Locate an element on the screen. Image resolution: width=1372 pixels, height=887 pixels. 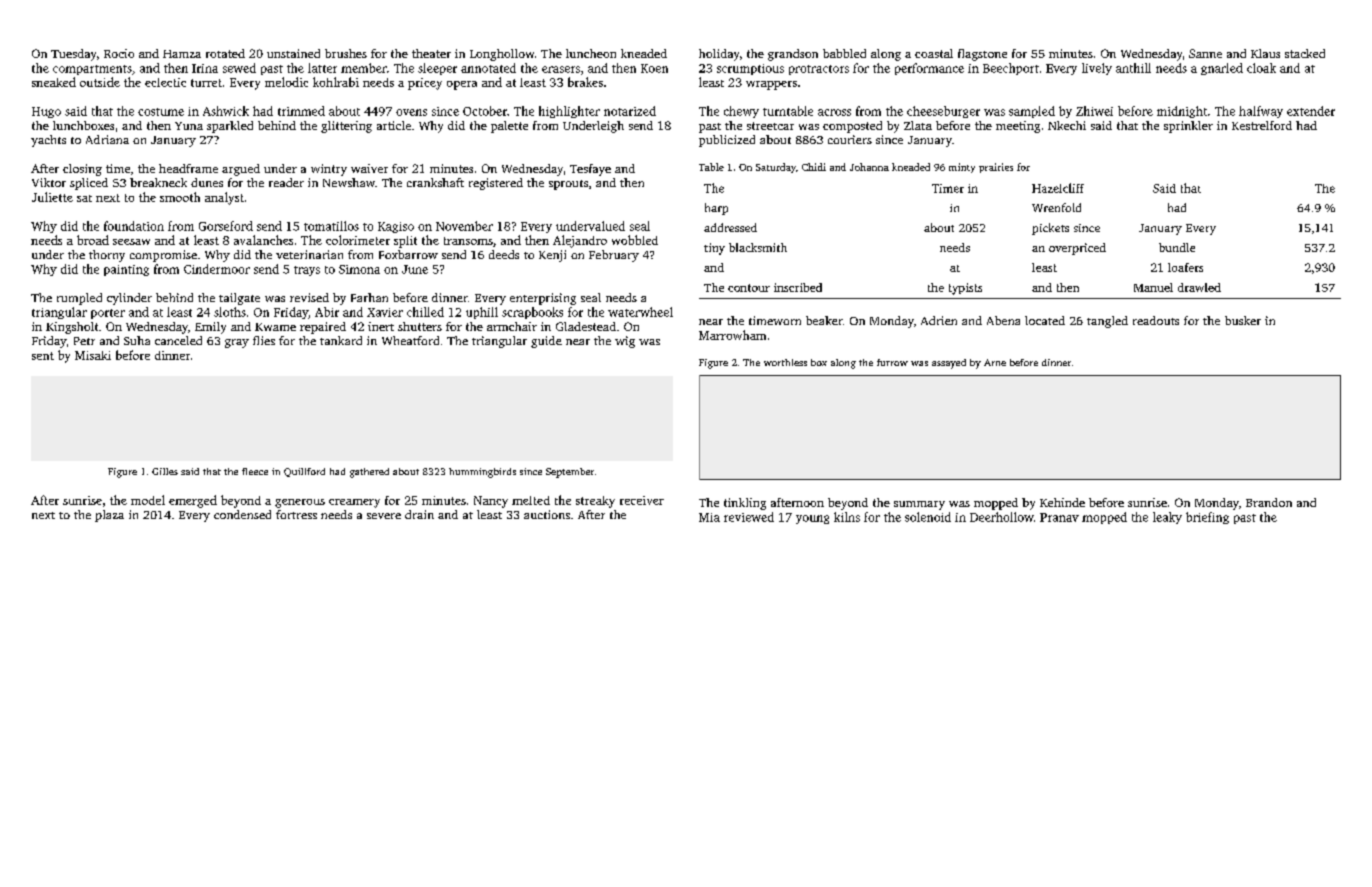
Arne is located at coordinates (995, 362).
